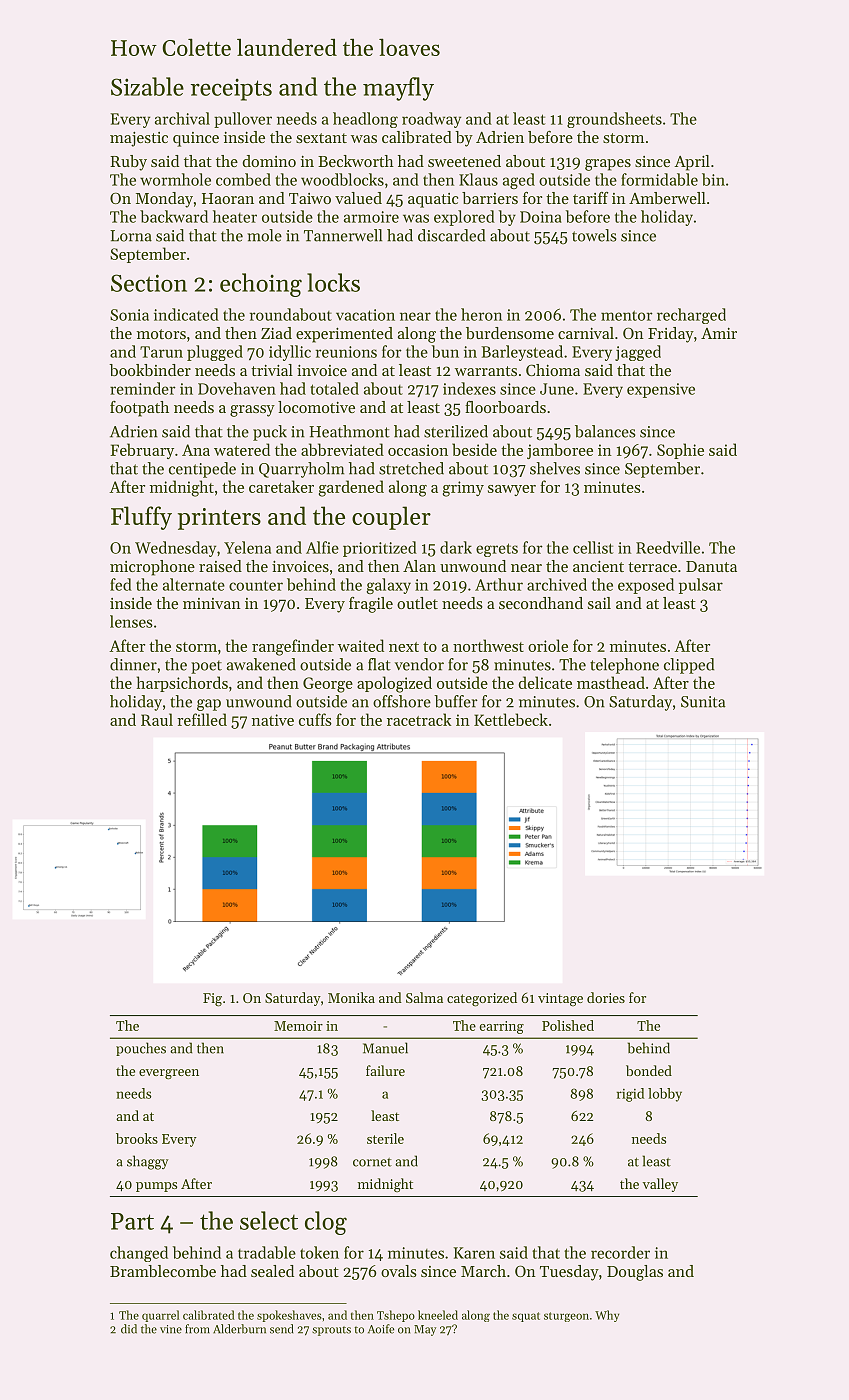 The height and width of the page is (1400, 849). What do you see at coordinates (243, 120) in the page?
I see `pullover` at bounding box center [243, 120].
